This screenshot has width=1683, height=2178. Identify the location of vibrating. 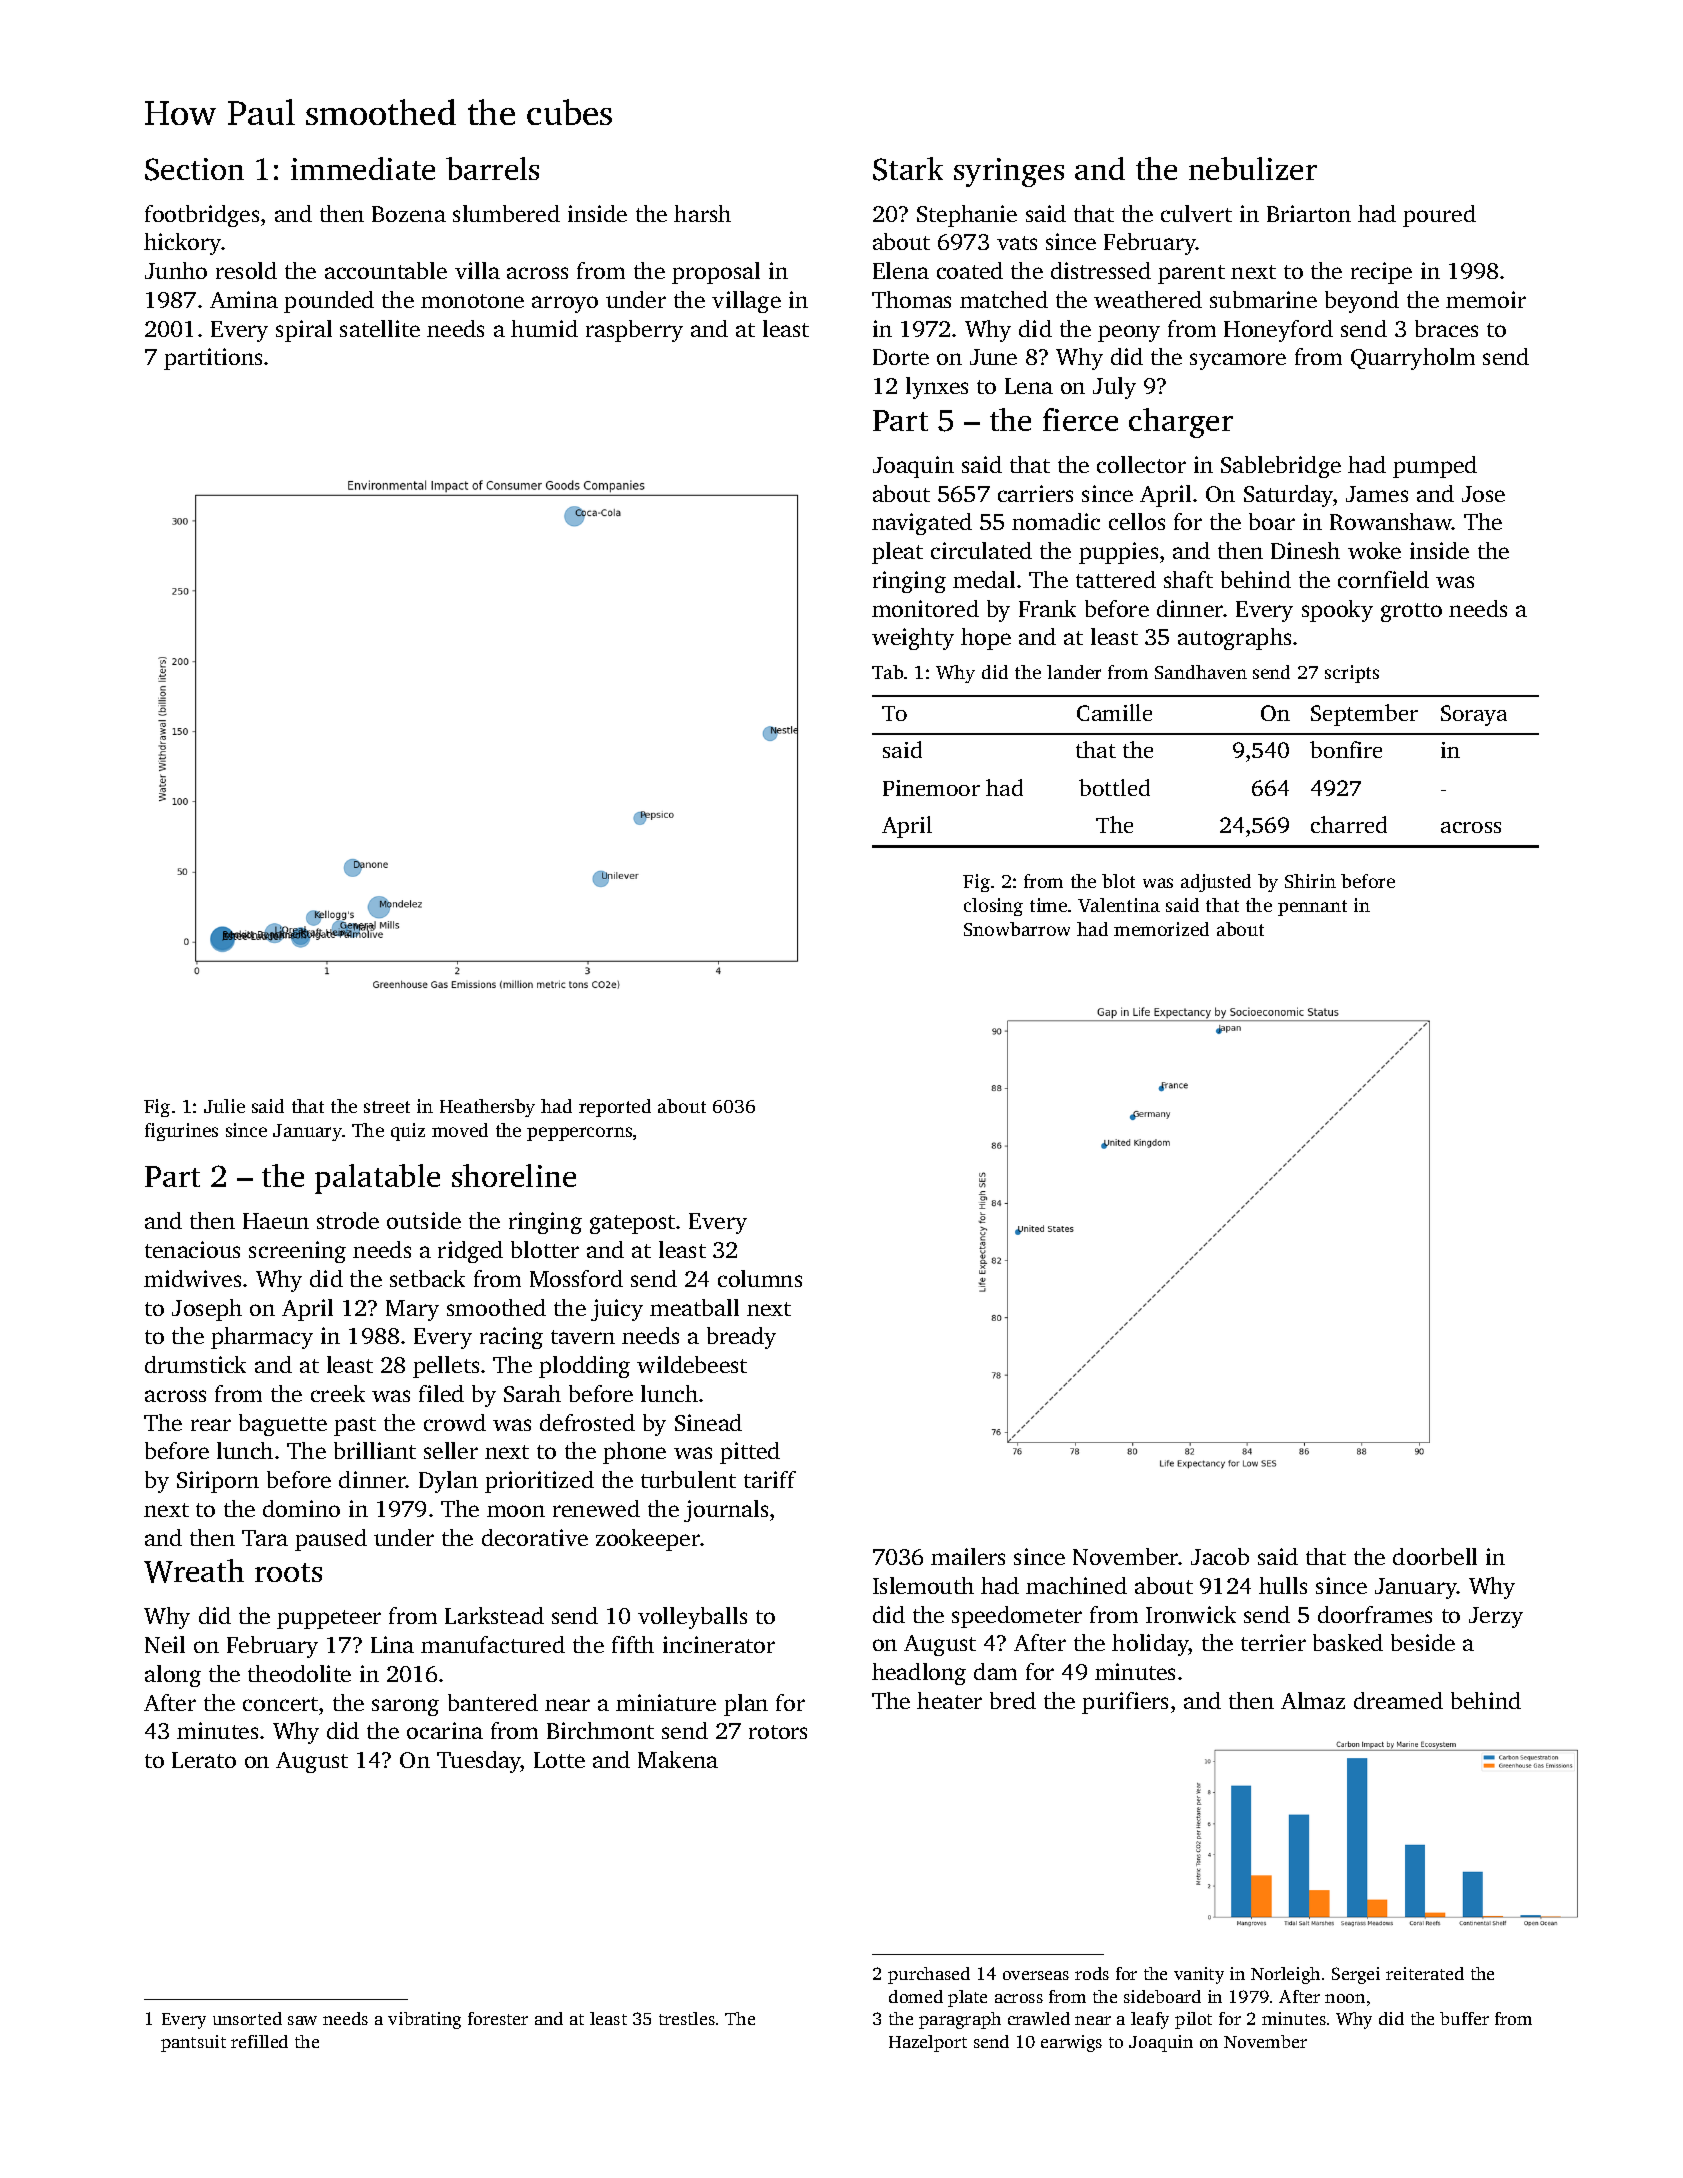
(424, 2020).
